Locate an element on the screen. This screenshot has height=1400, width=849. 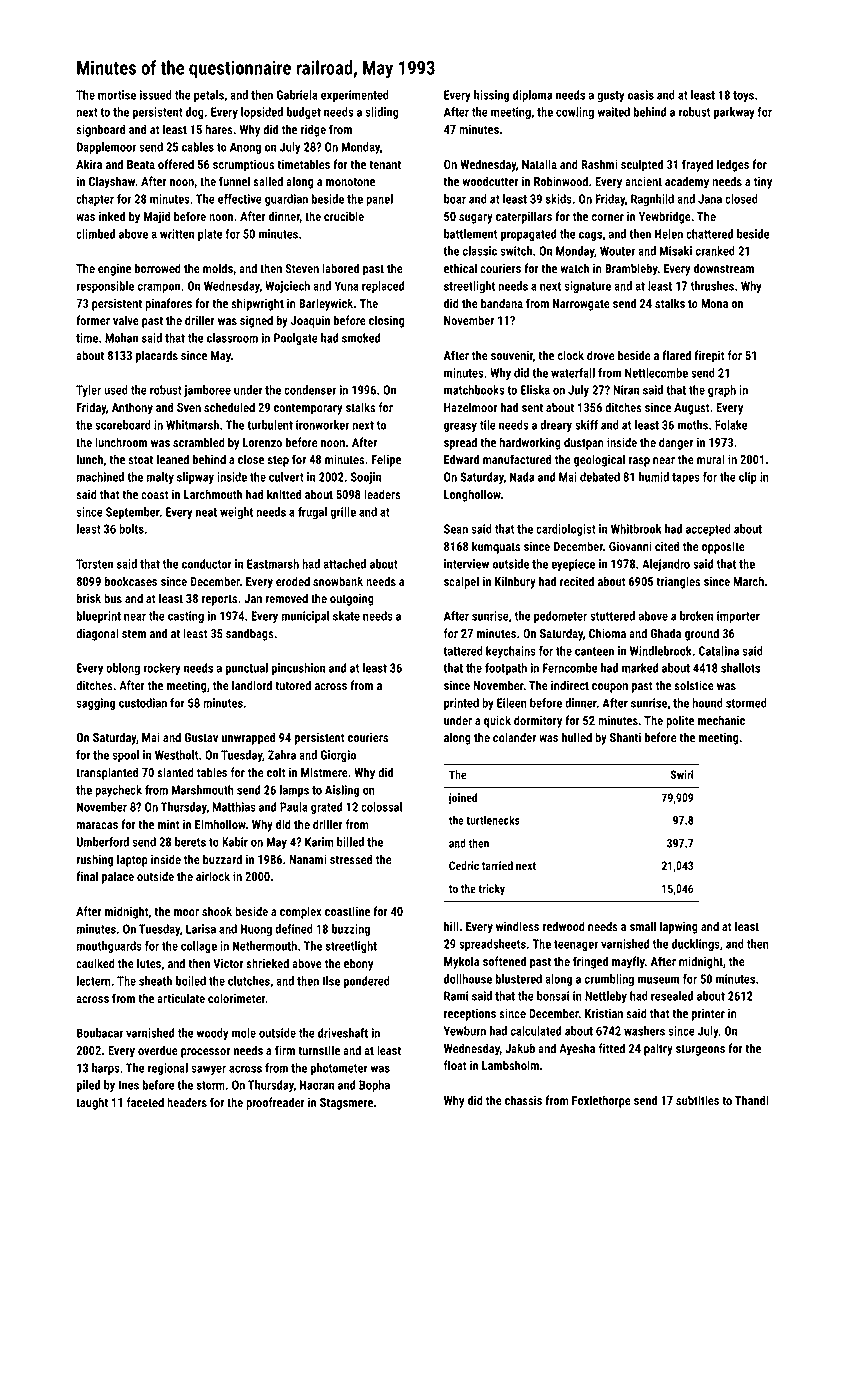
pincushion is located at coordinates (299, 669).
